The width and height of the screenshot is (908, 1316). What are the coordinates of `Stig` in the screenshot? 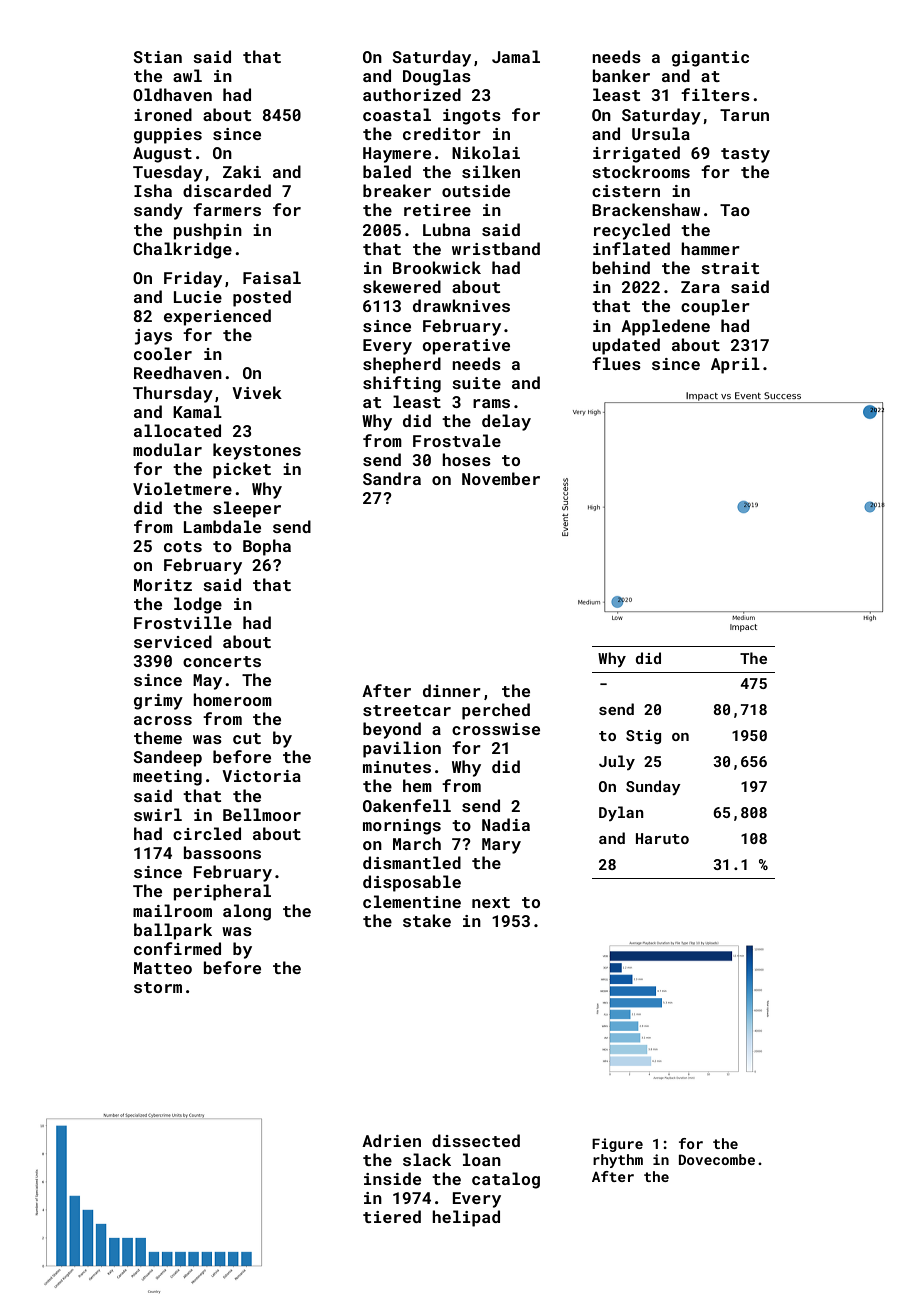 It's located at (643, 737).
